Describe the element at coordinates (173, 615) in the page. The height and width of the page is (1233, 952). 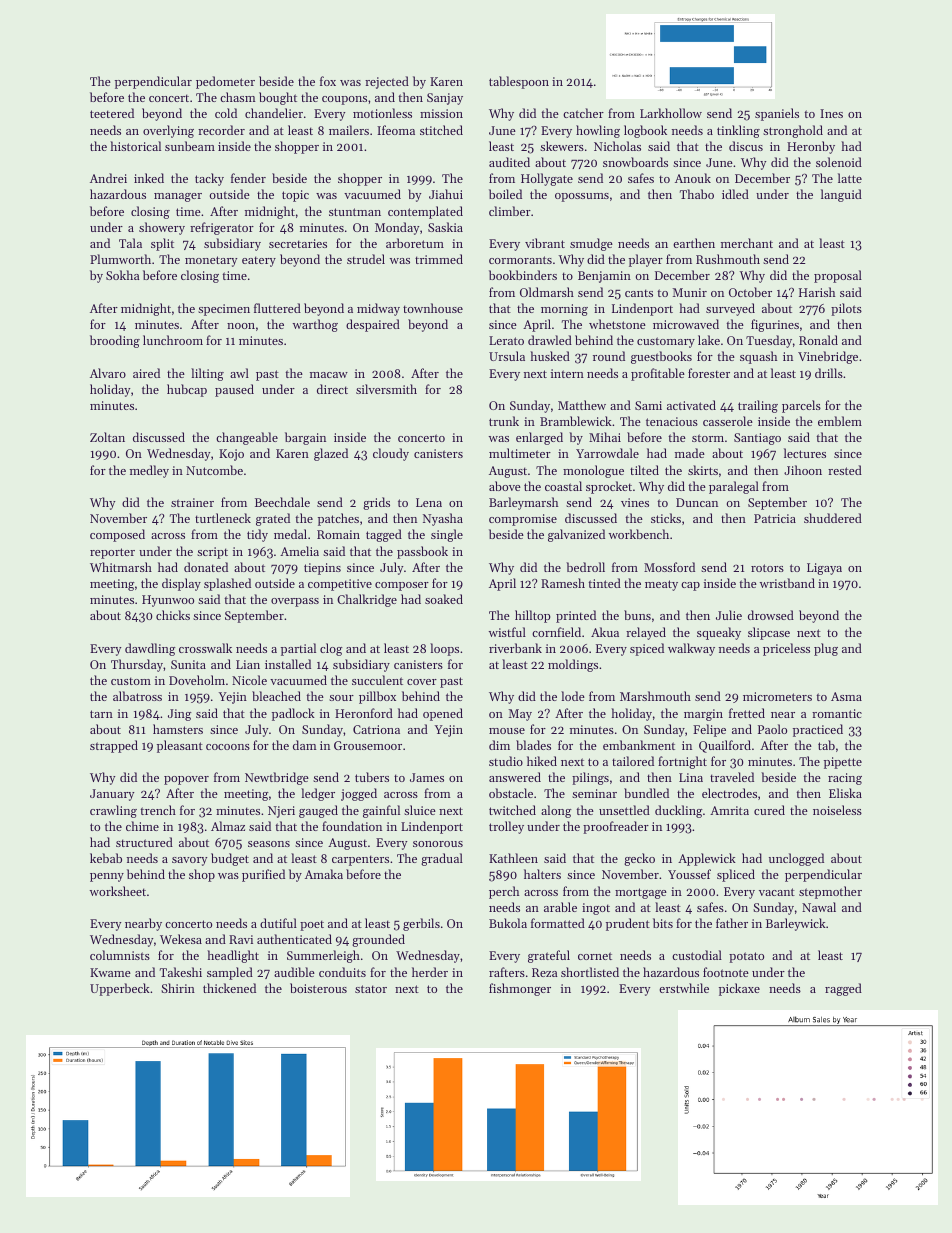
I see `chicks` at that location.
